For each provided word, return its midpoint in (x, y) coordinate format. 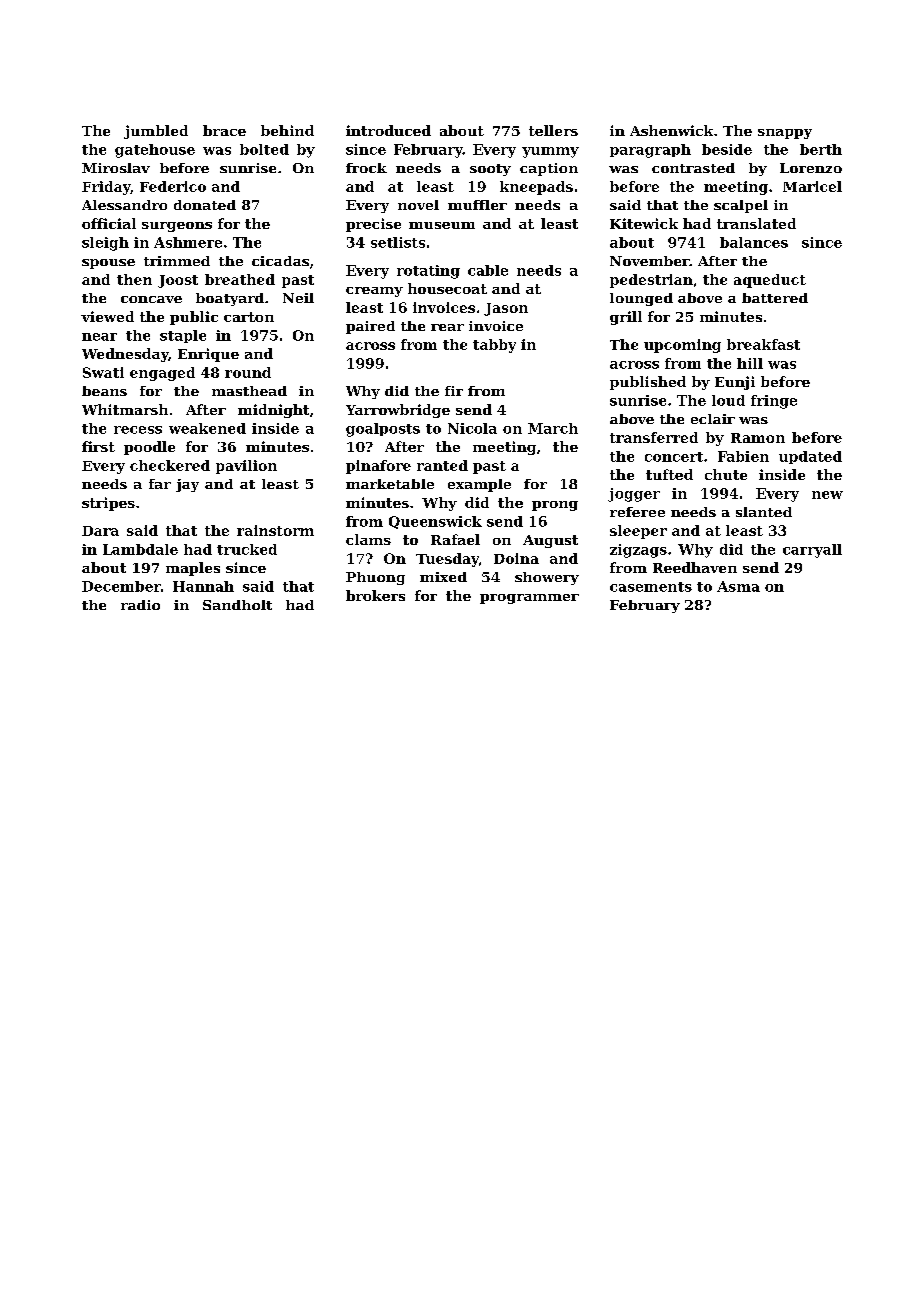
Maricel (812, 186)
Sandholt (237, 605)
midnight (273, 411)
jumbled (156, 132)
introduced (388, 130)
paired (370, 327)
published (648, 383)
